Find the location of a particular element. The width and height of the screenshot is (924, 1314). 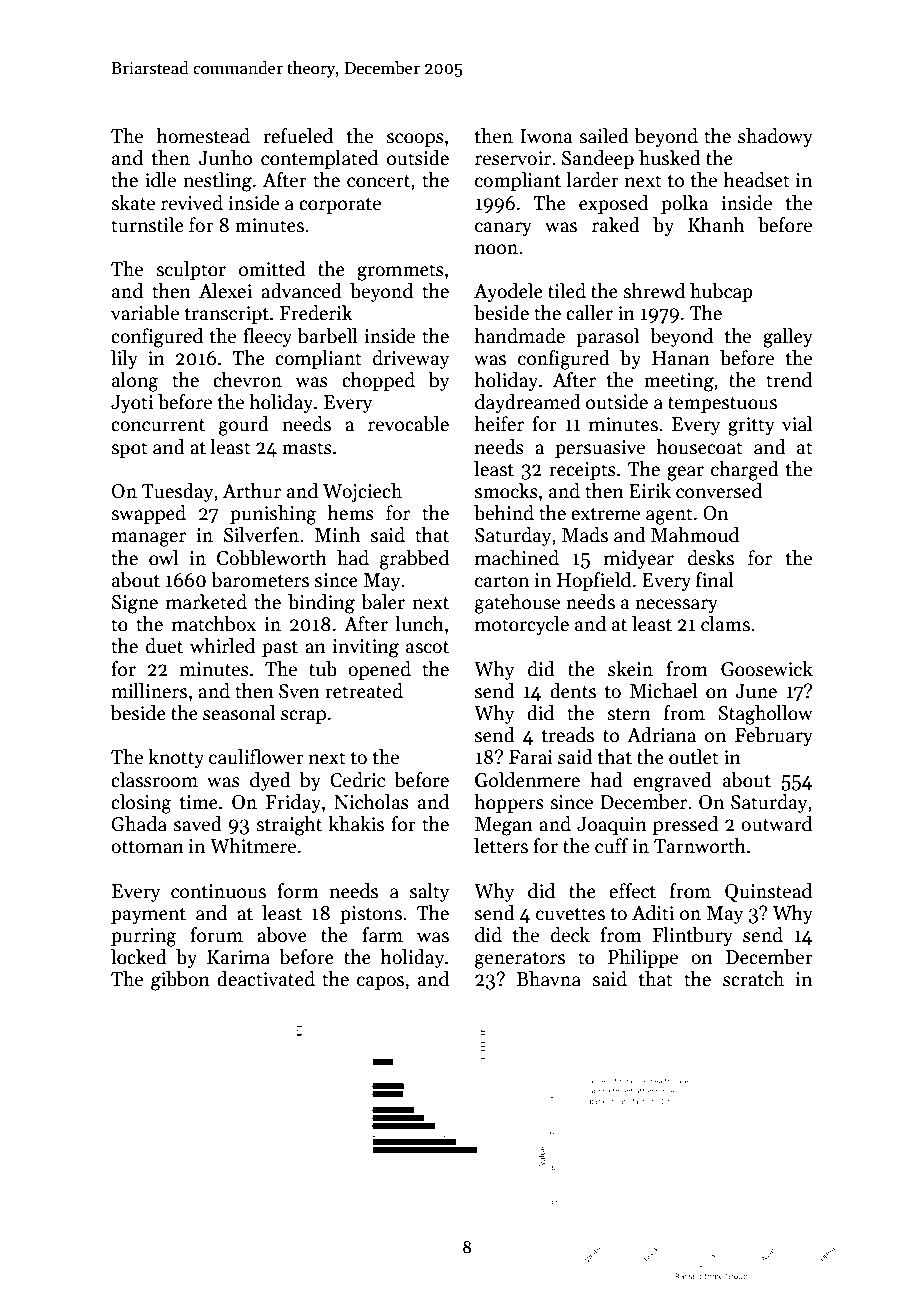

behind is located at coordinates (504, 513).
